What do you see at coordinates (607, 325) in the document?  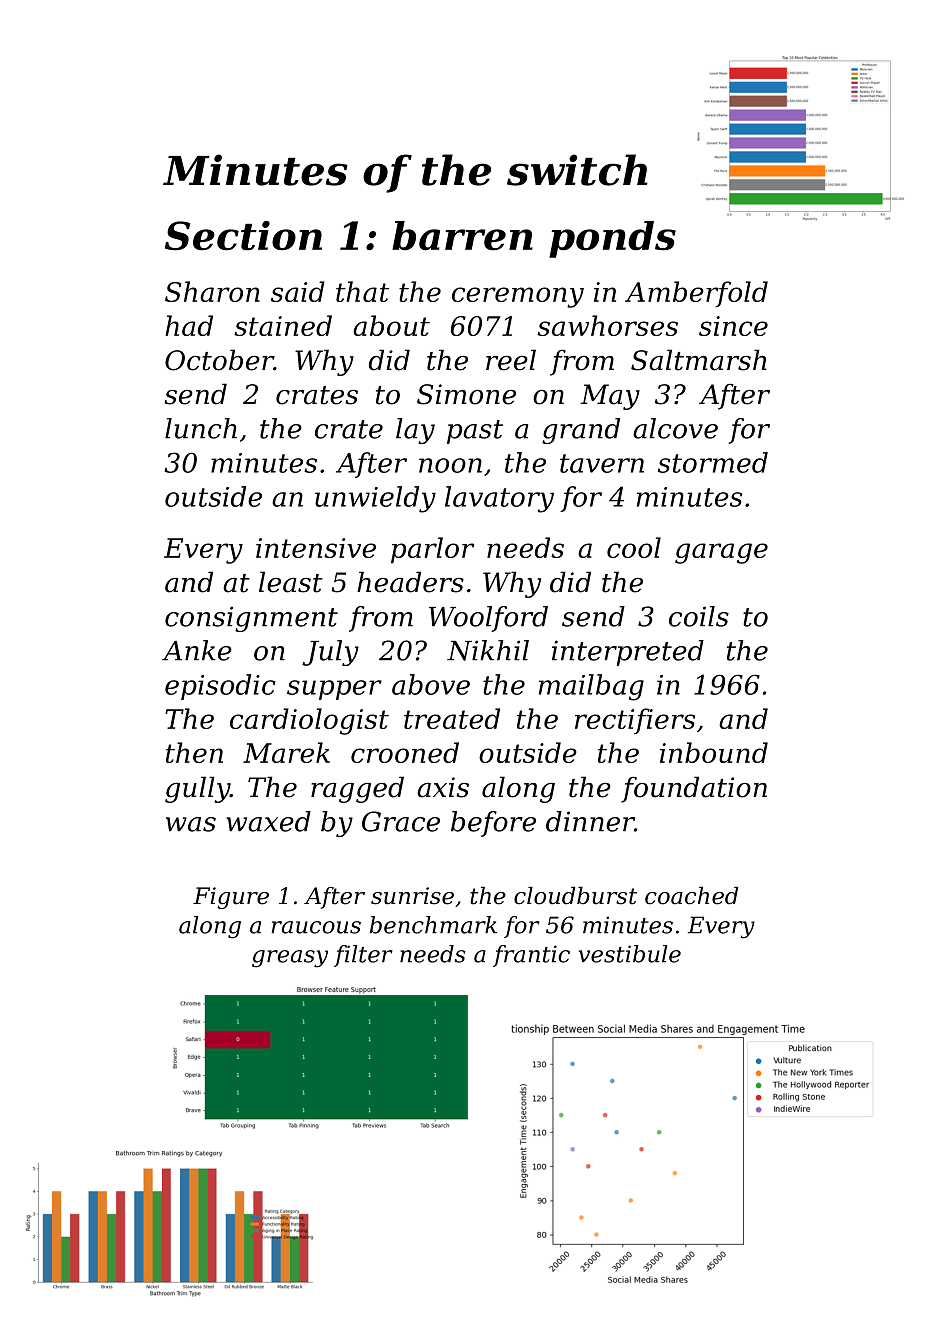 I see `sawhorses` at bounding box center [607, 325].
